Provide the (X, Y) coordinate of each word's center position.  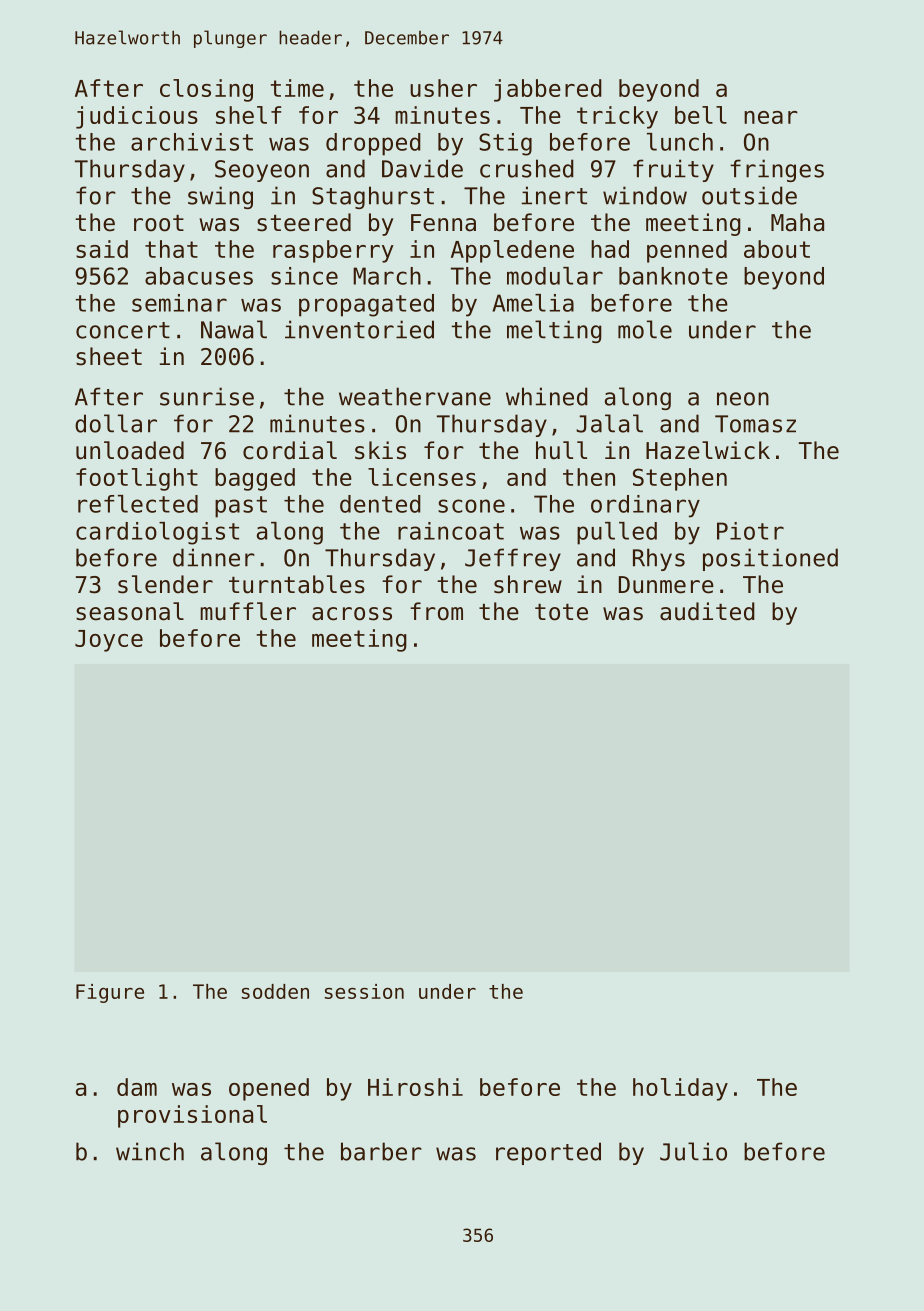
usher (443, 88)
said (102, 249)
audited (707, 611)
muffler (248, 611)
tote (561, 612)
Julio (693, 1151)
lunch (680, 142)
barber (381, 1151)
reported (548, 1153)
